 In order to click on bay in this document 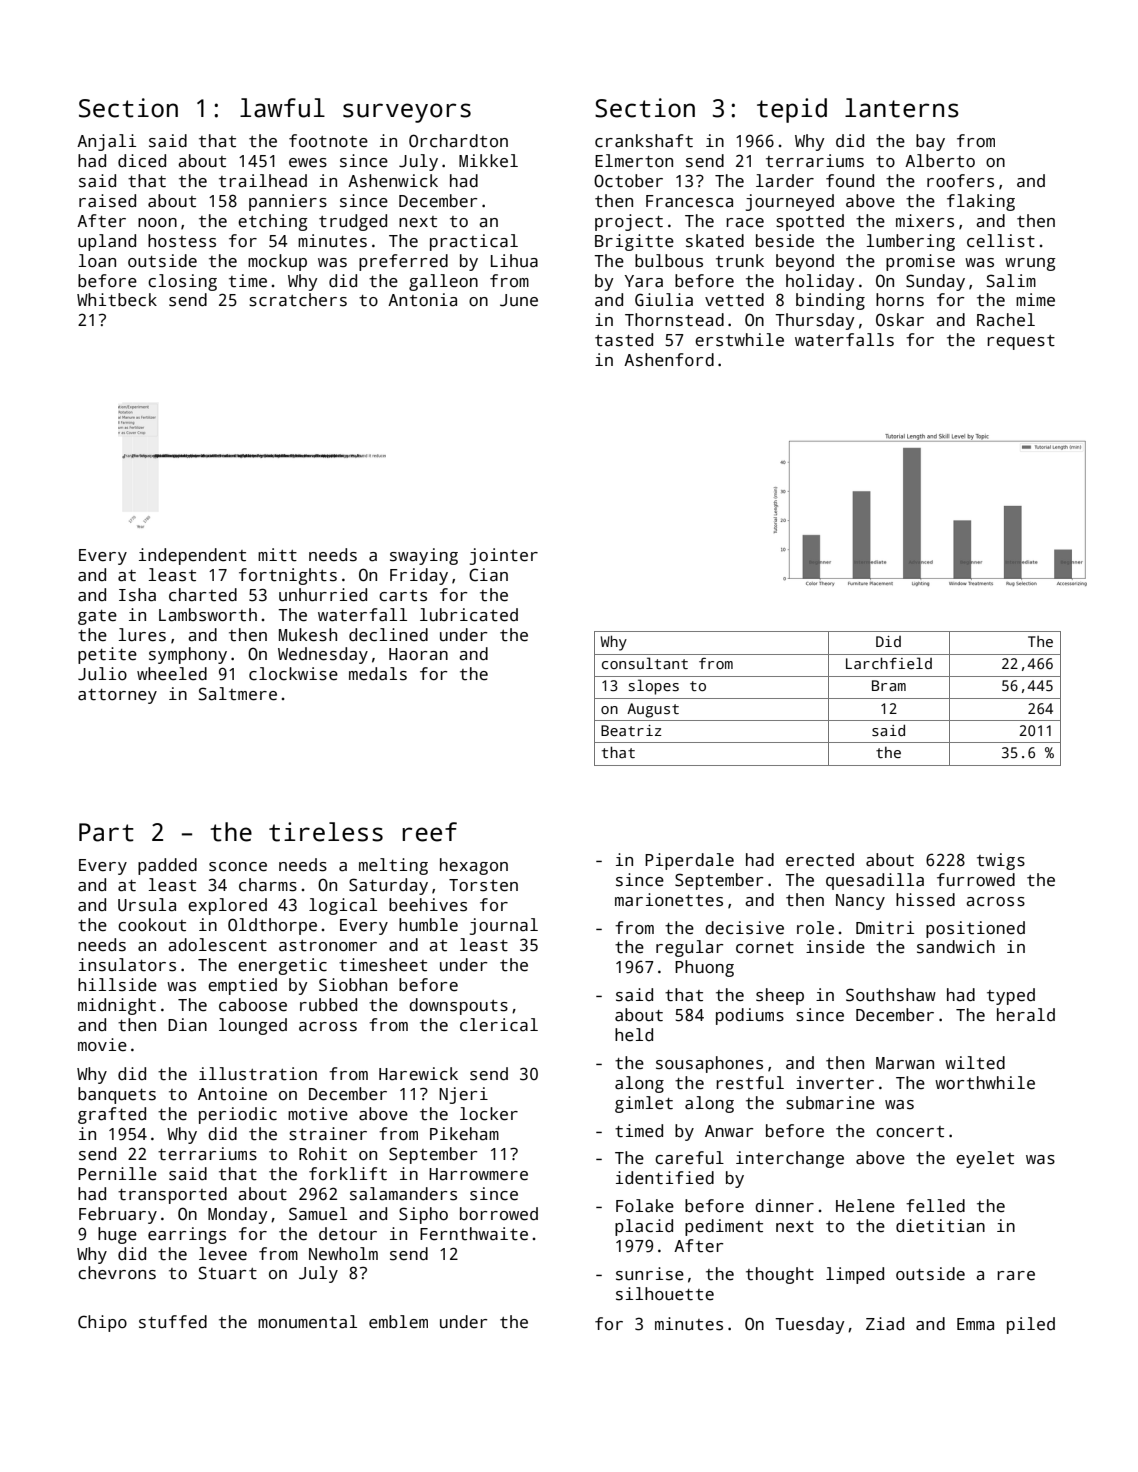, I will do `click(930, 142)`.
